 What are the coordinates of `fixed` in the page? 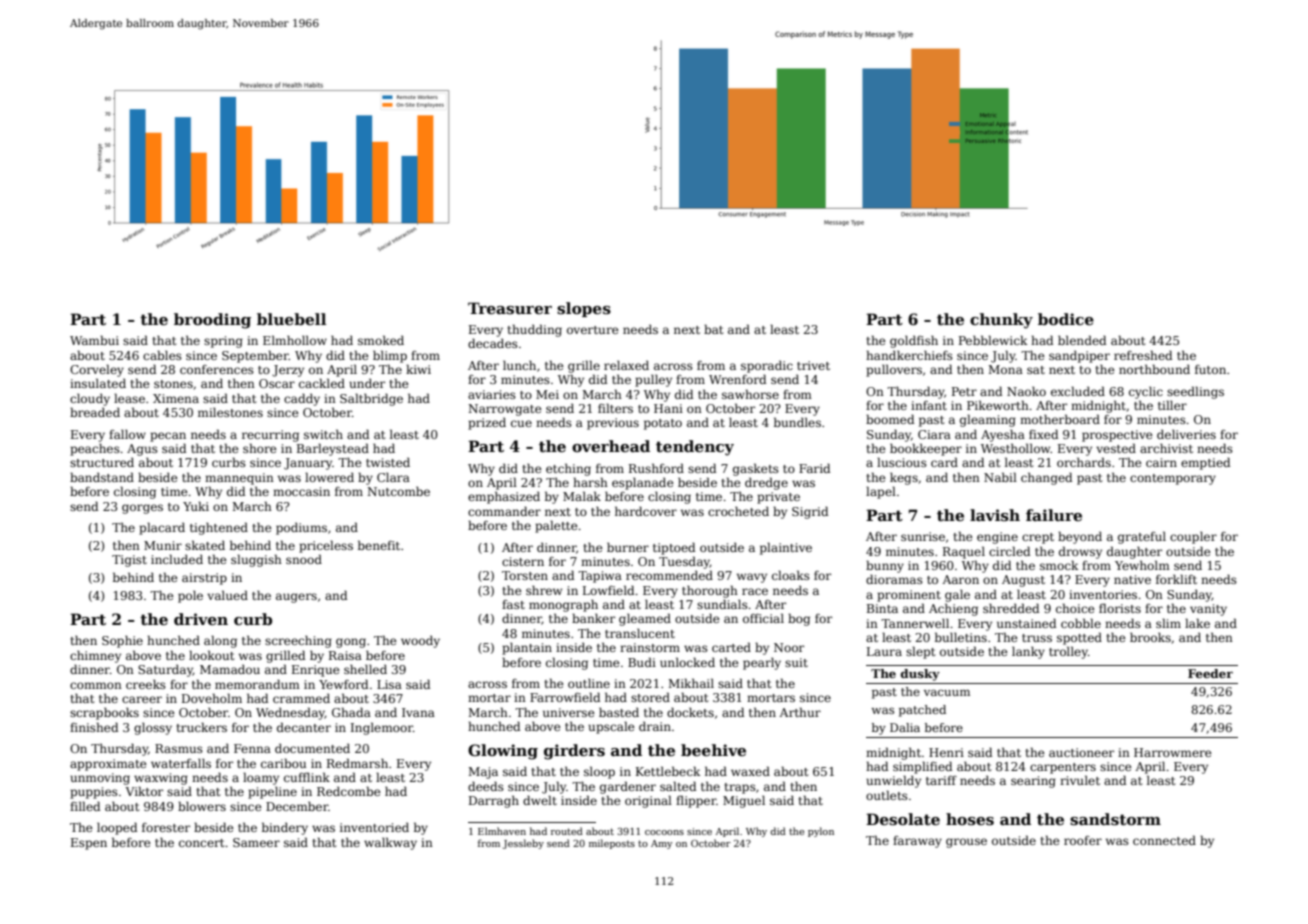 It's located at (1043, 434).
